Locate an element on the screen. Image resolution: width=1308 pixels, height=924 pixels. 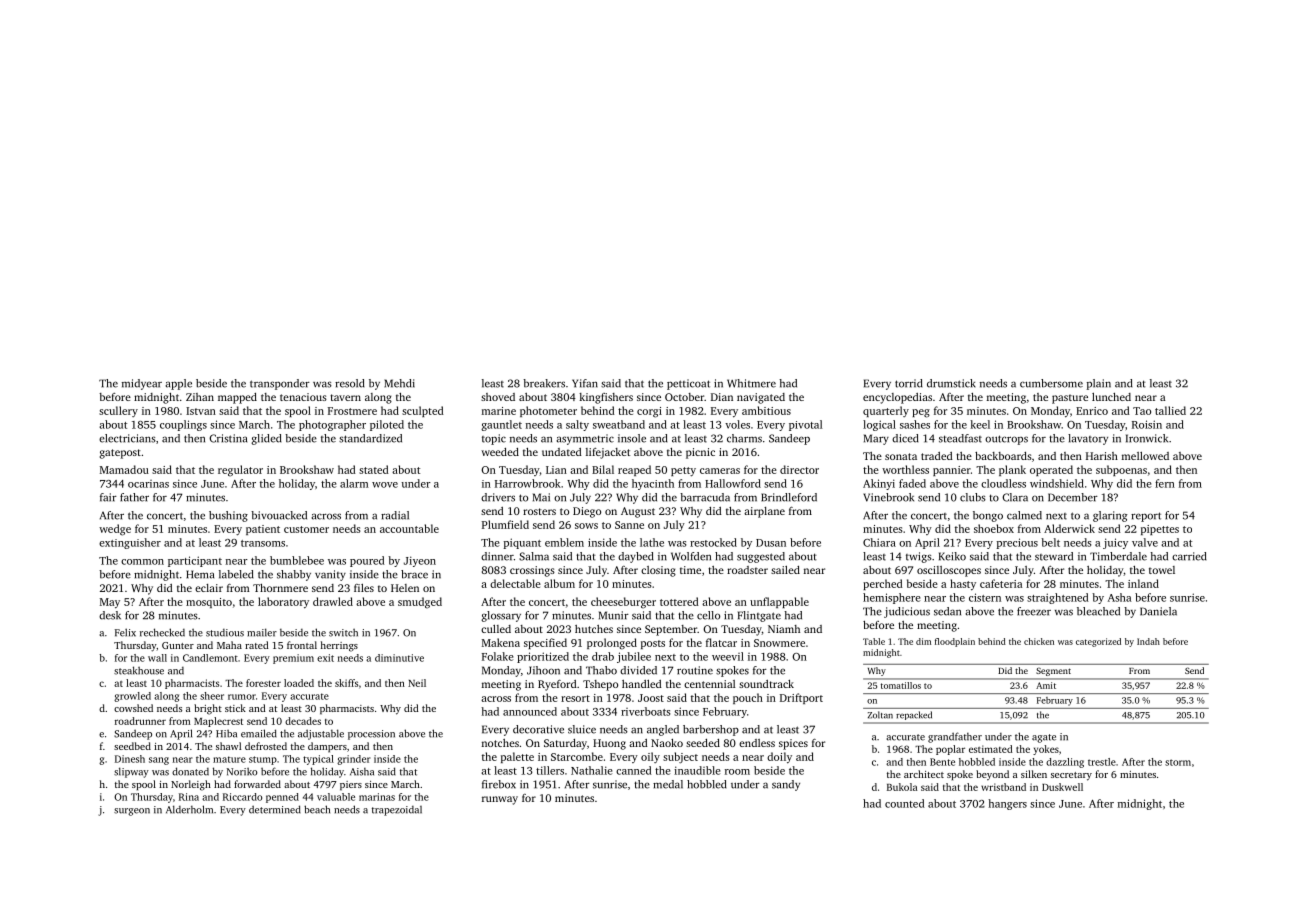
transponder is located at coordinates (280, 384).
